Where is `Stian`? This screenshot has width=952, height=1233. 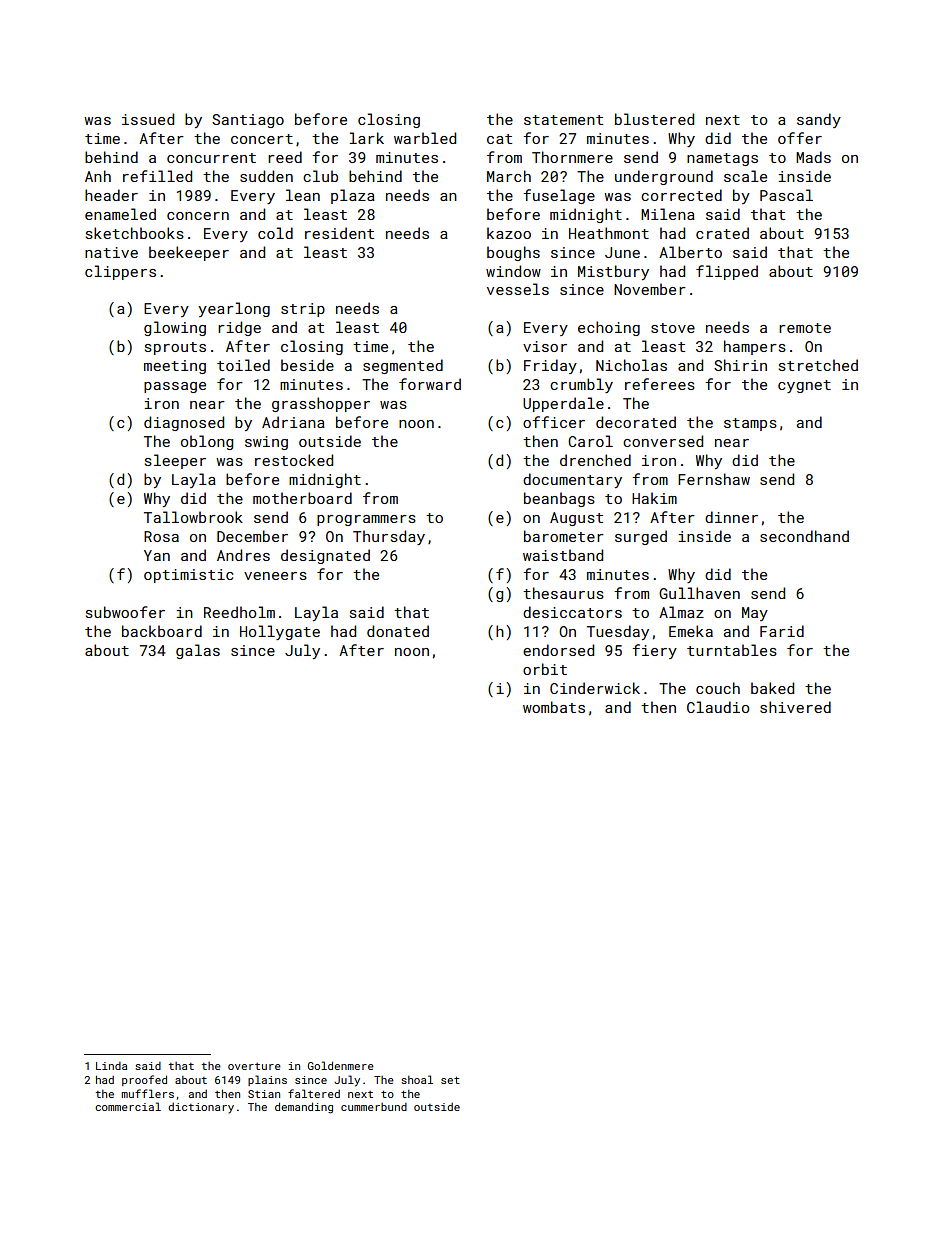 Stian is located at coordinates (264, 1094).
